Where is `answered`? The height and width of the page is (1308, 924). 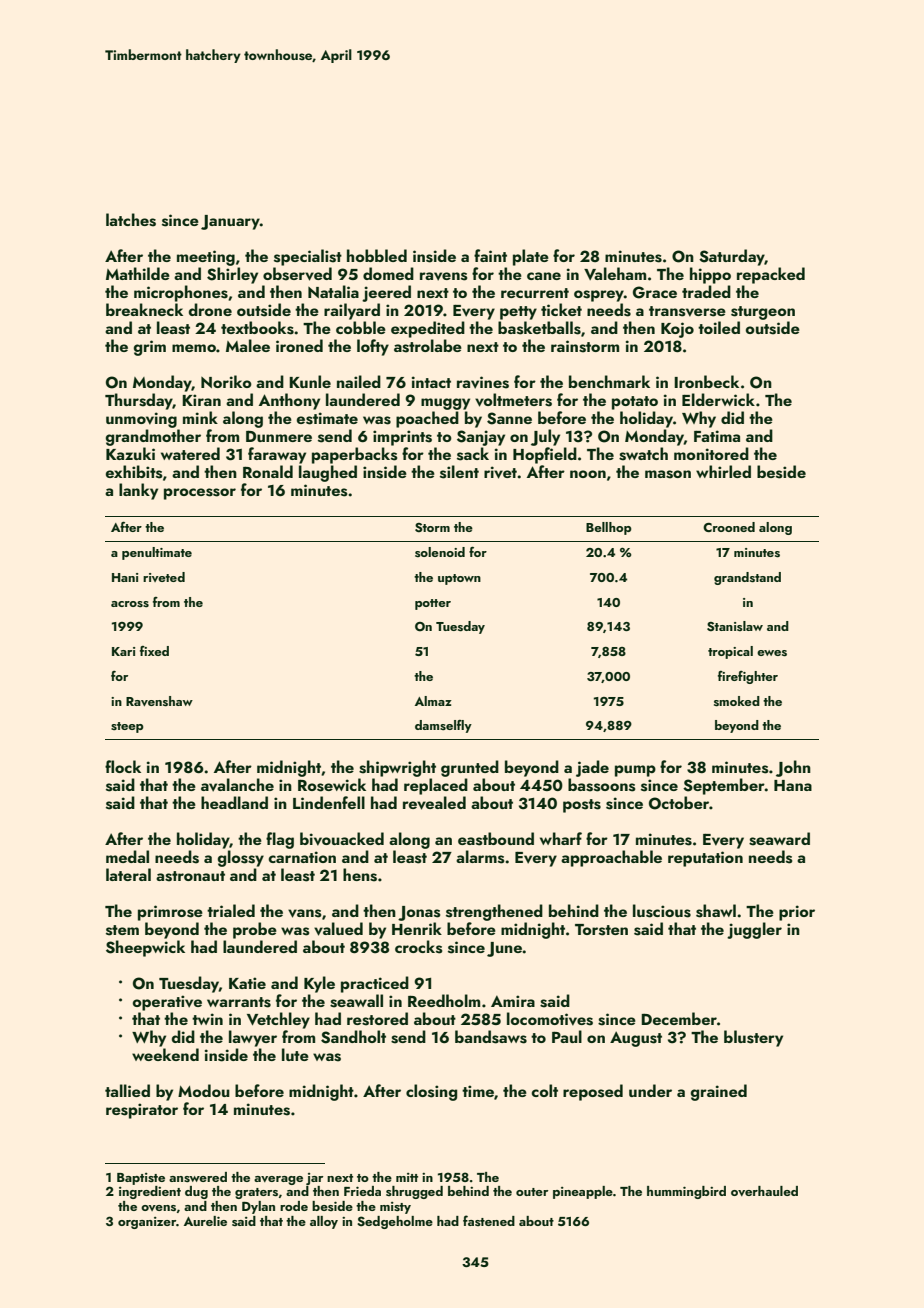
answered is located at coordinates (198, 1177).
